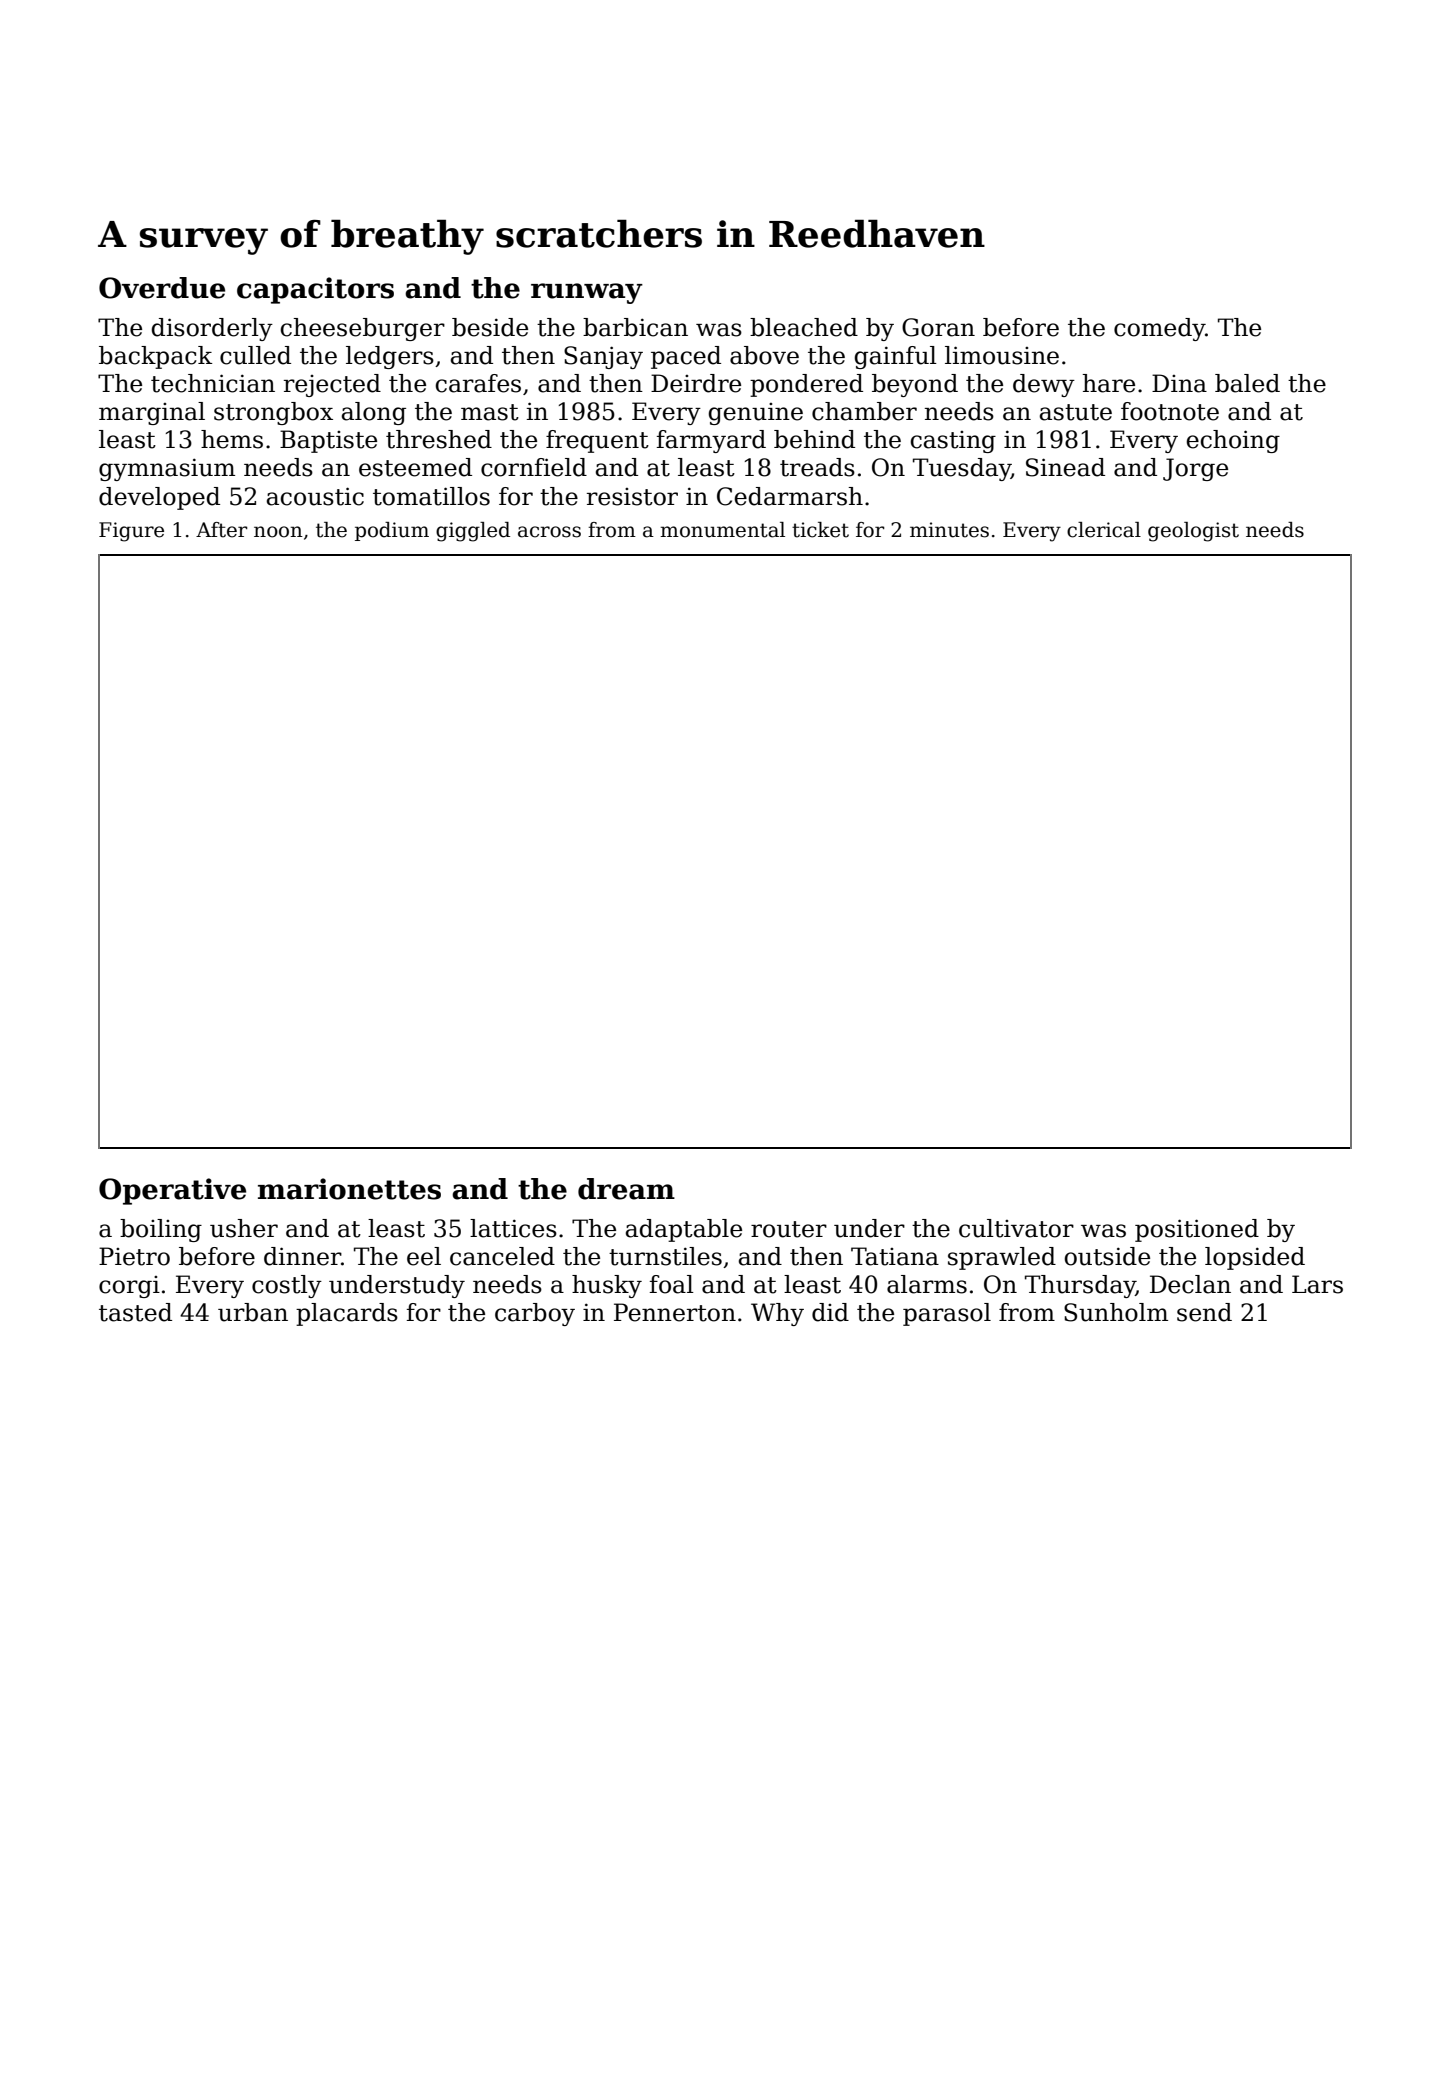 This screenshot has width=1450, height=2100. I want to click on noon, so click(278, 532).
